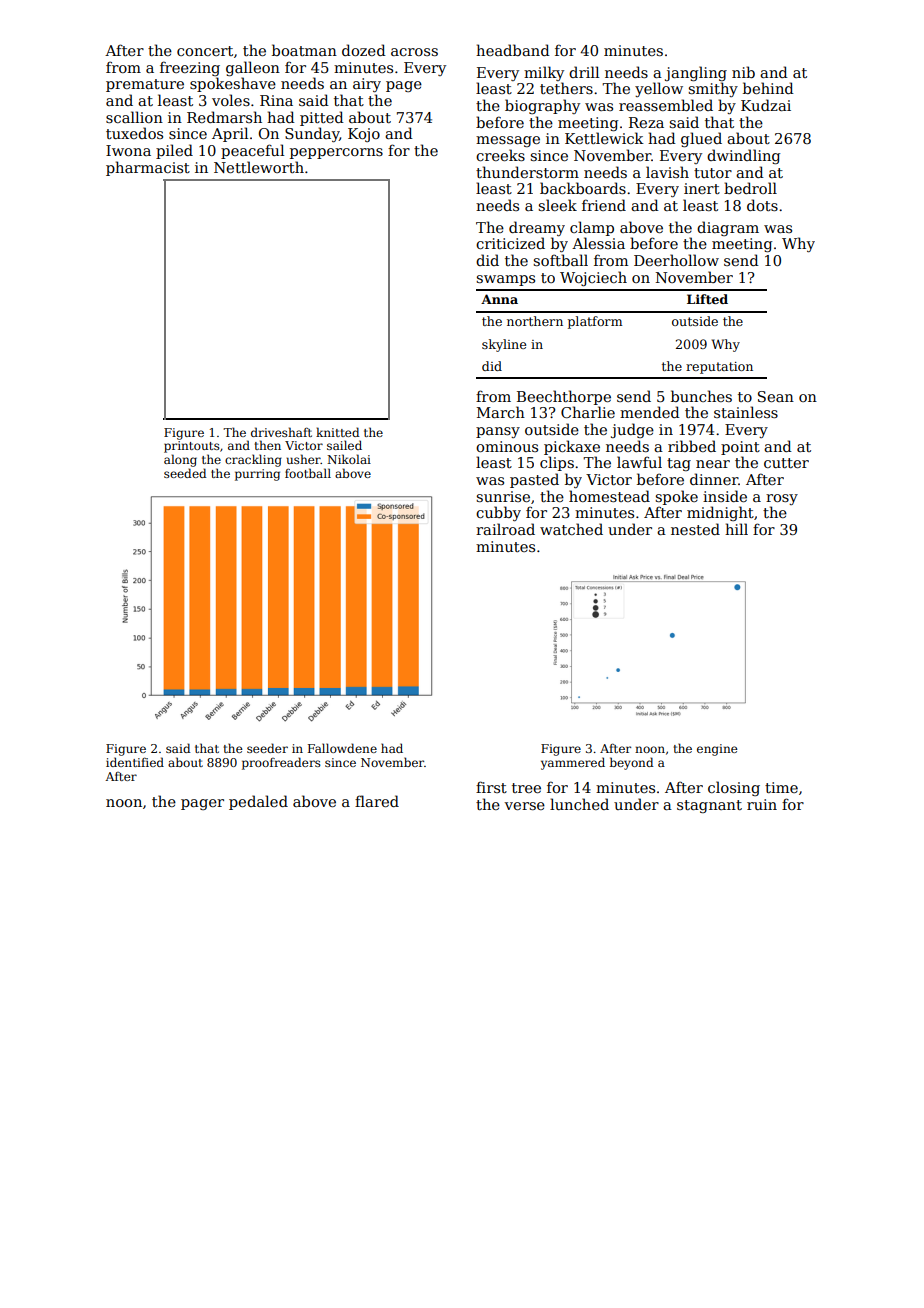 This page has height=1308, width=924. I want to click on identified, so click(135, 762).
